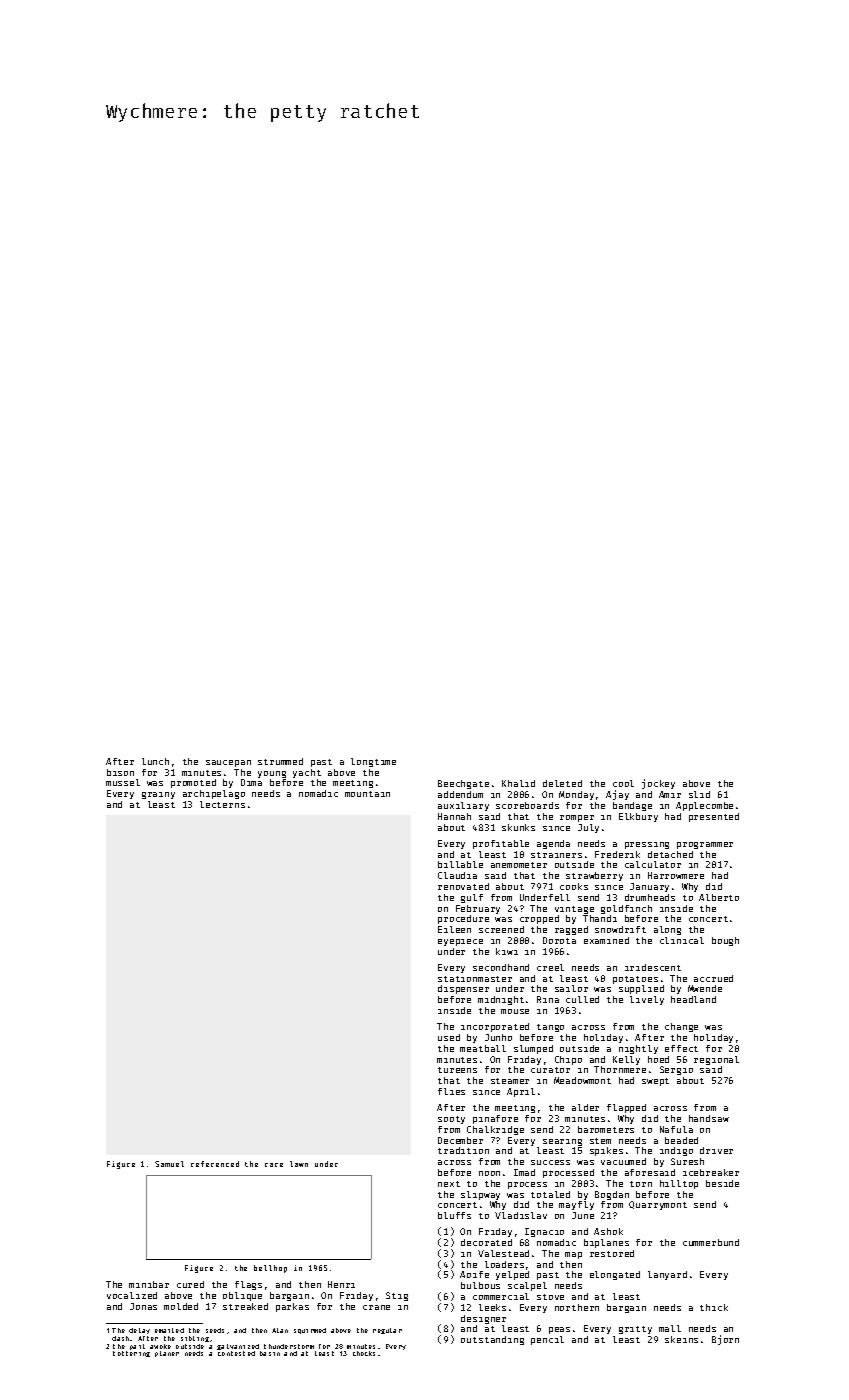 This document has height=1400, width=849. I want to click on cool, so click(623, 783).
